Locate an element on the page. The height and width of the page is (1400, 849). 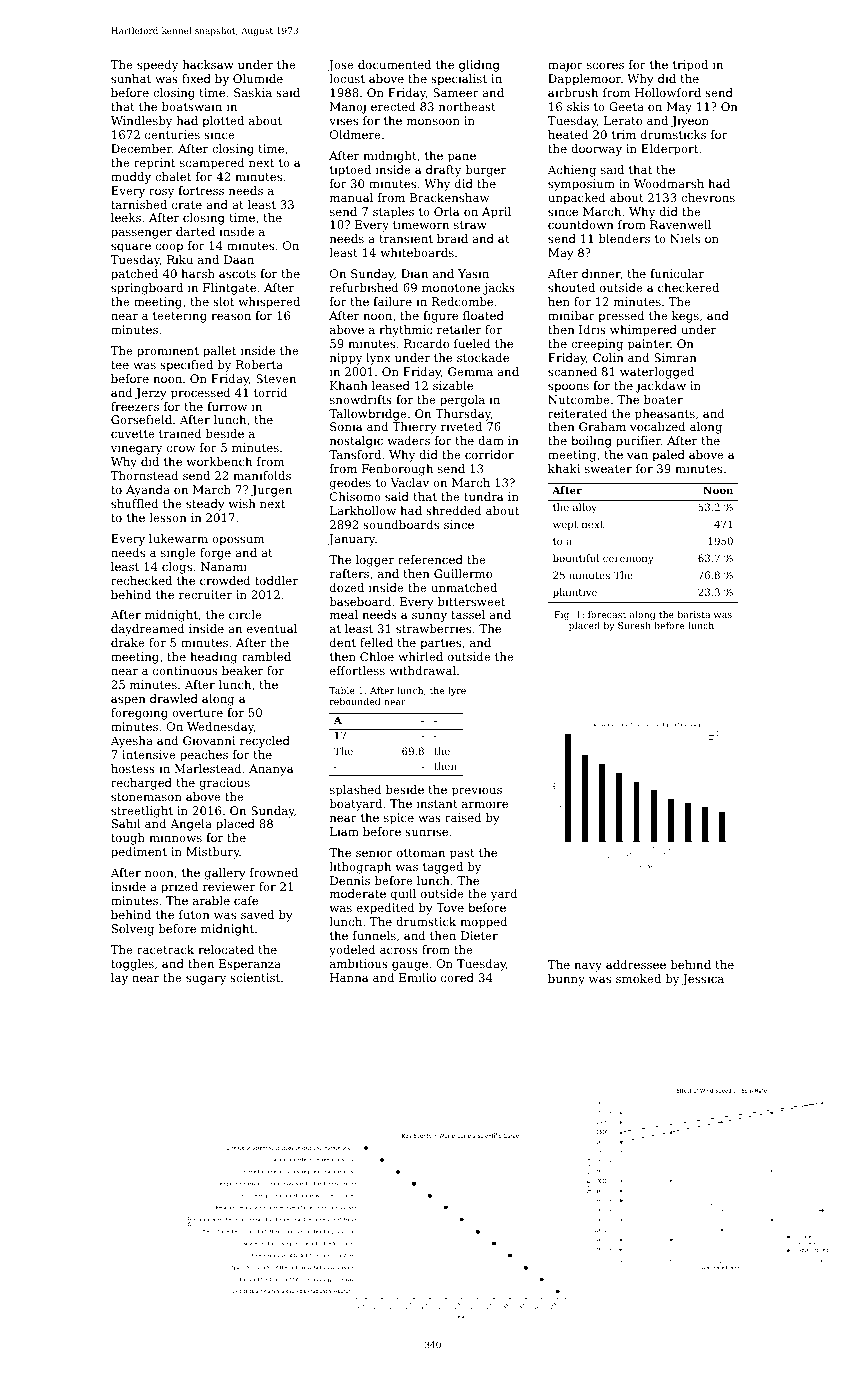
Jiyeon is located at coordinates (690, 122).
